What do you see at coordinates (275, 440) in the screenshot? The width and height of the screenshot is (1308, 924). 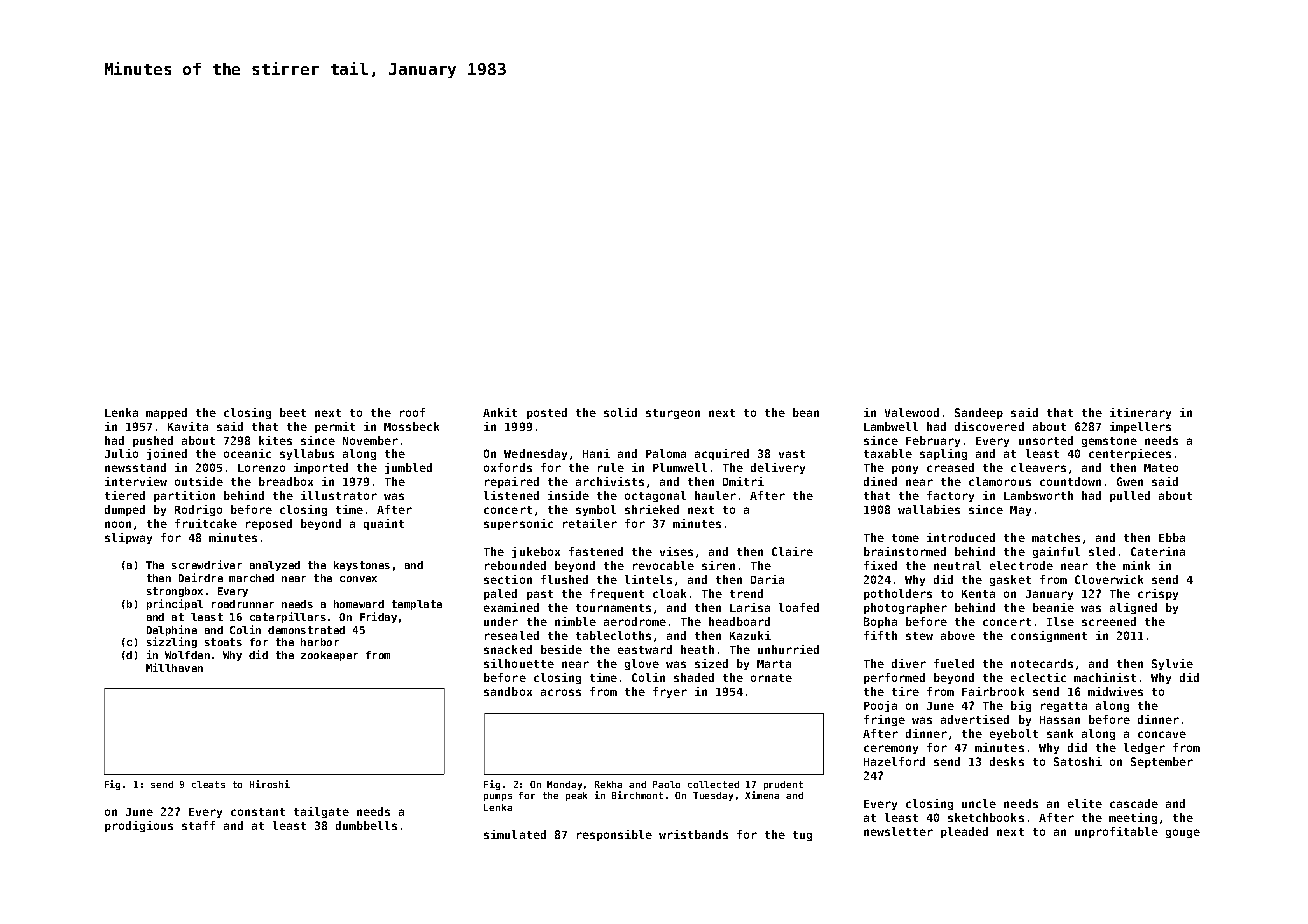 I see `kites` at bounding box center [275, 440].
